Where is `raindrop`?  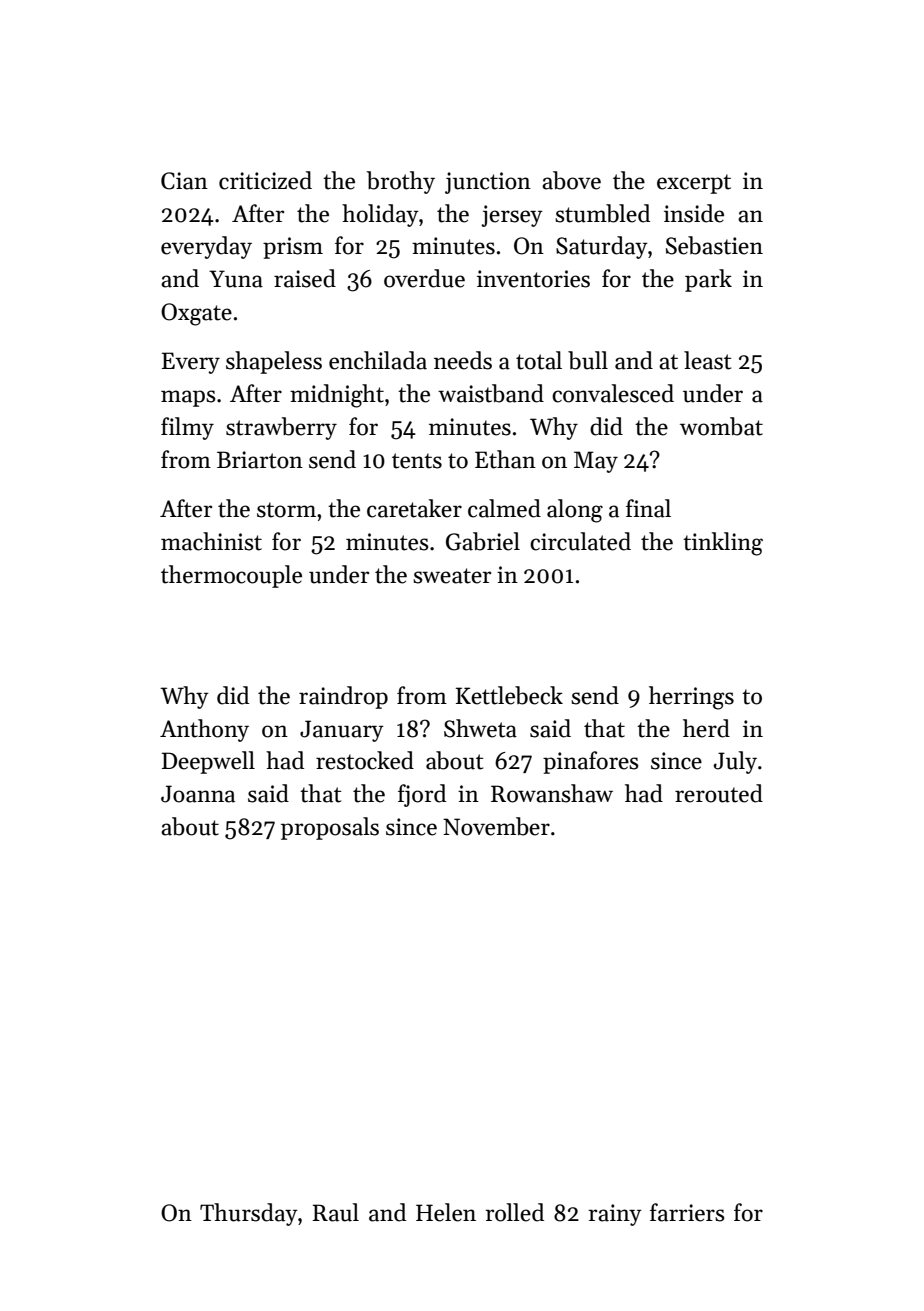 raindrop is located at coordinates (343, 697).
